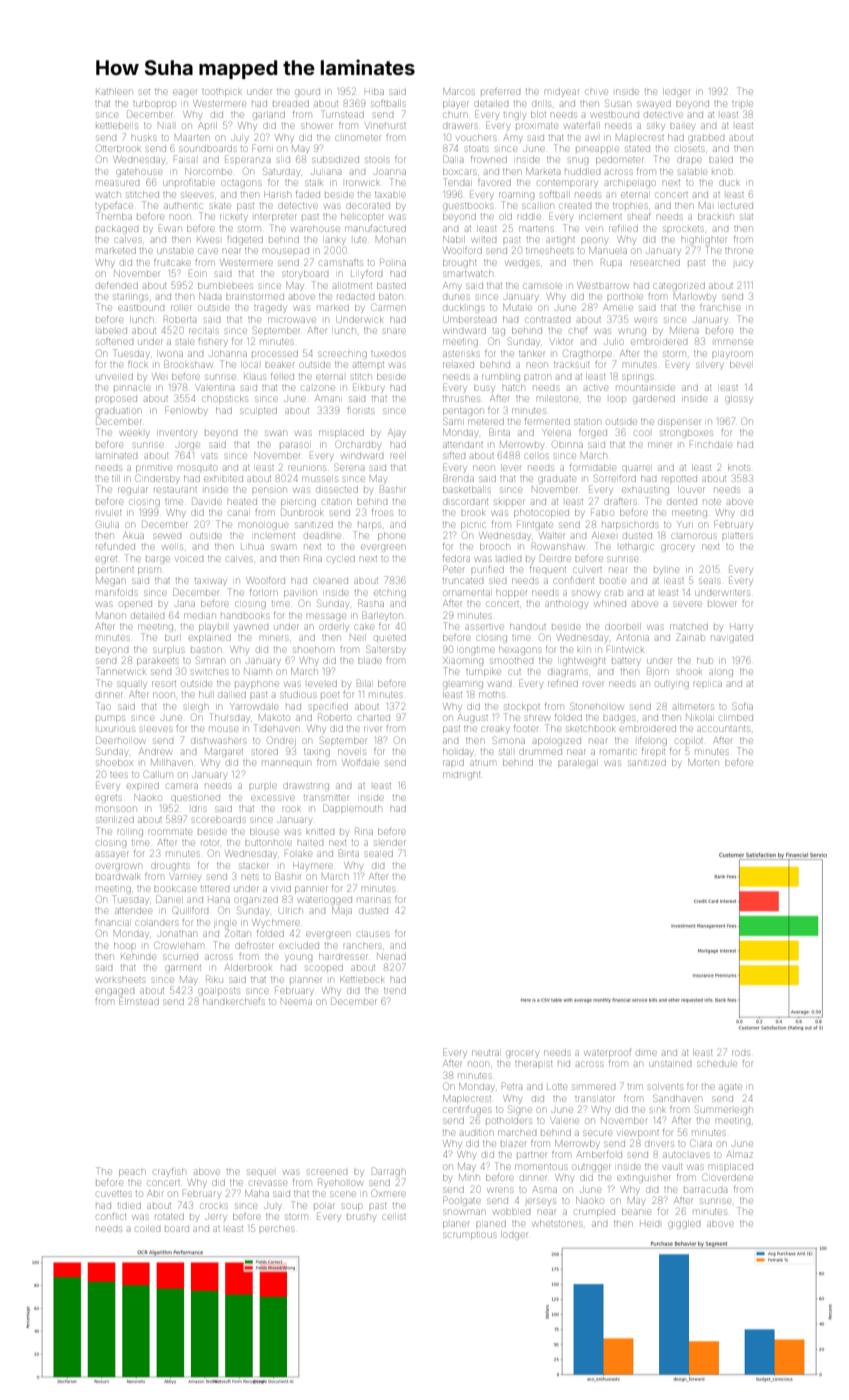 This page has width=849, height=1400. What do you see at coordinates (148, 1229) in the page?
I see `coiled` at bounding box center [148, 1229].
